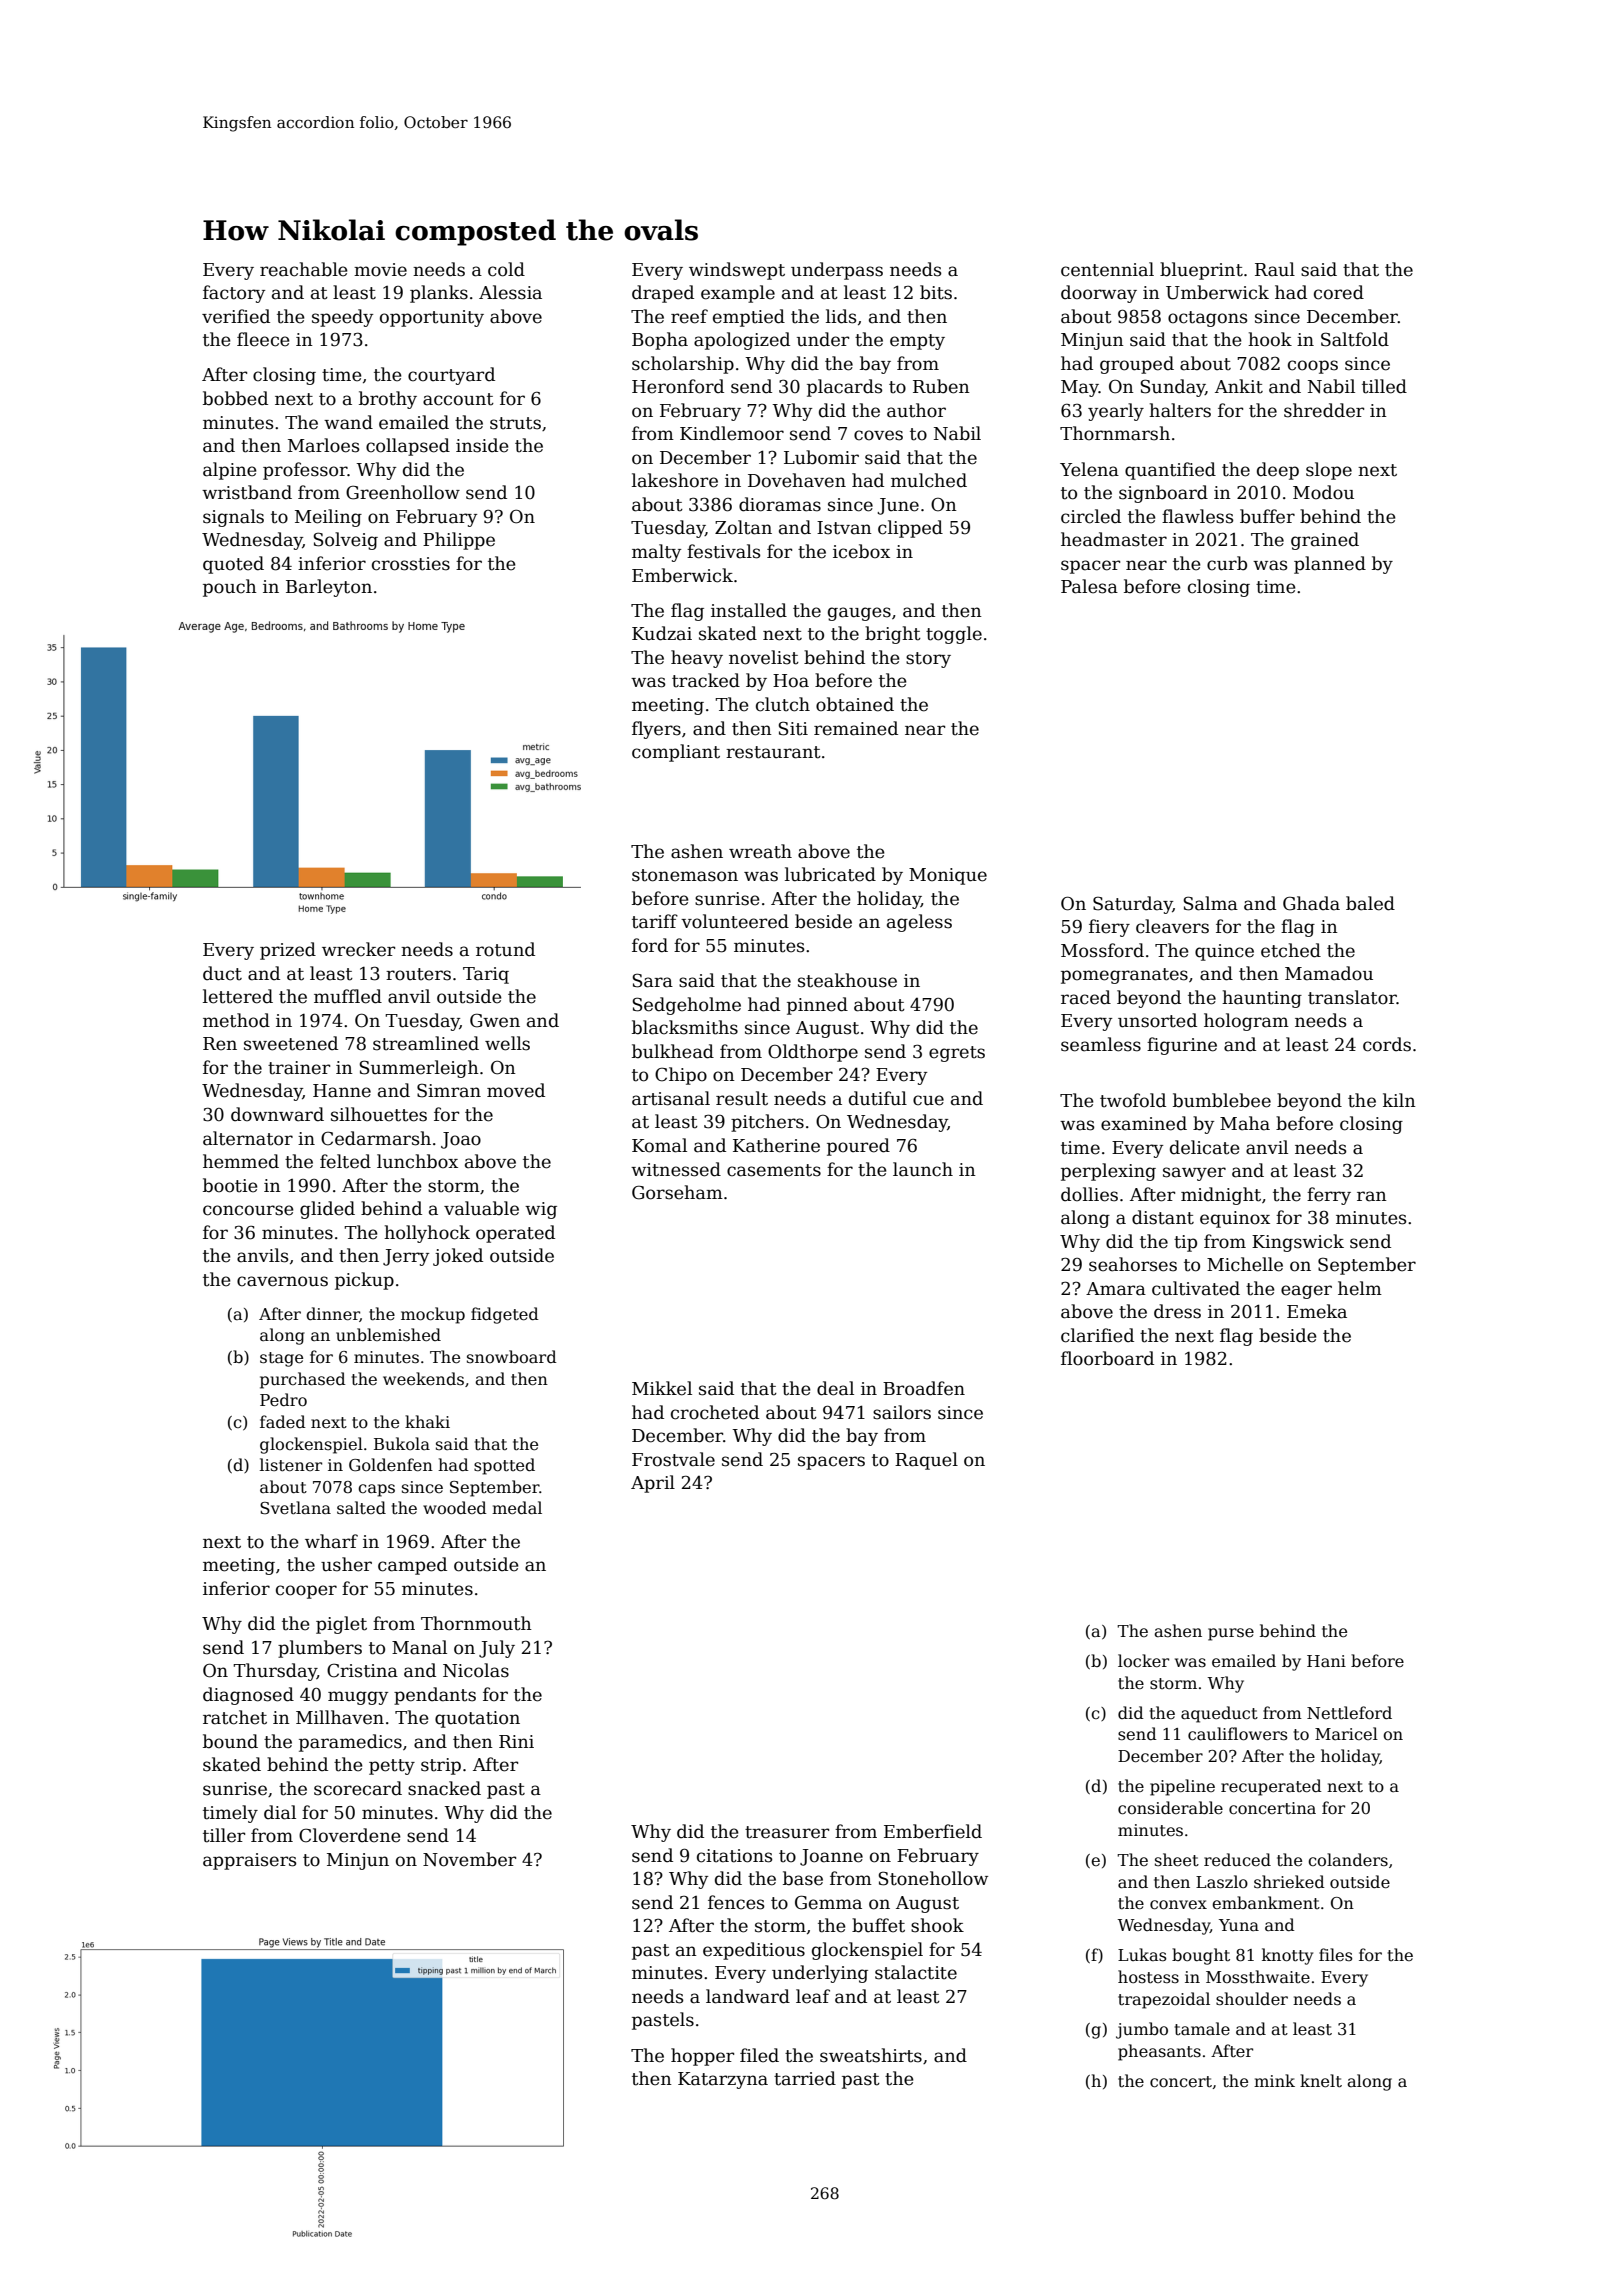  What do you see at coordinates (516, 1741) in the image?
I see `Rini` at bounding box center [516, 1741].
